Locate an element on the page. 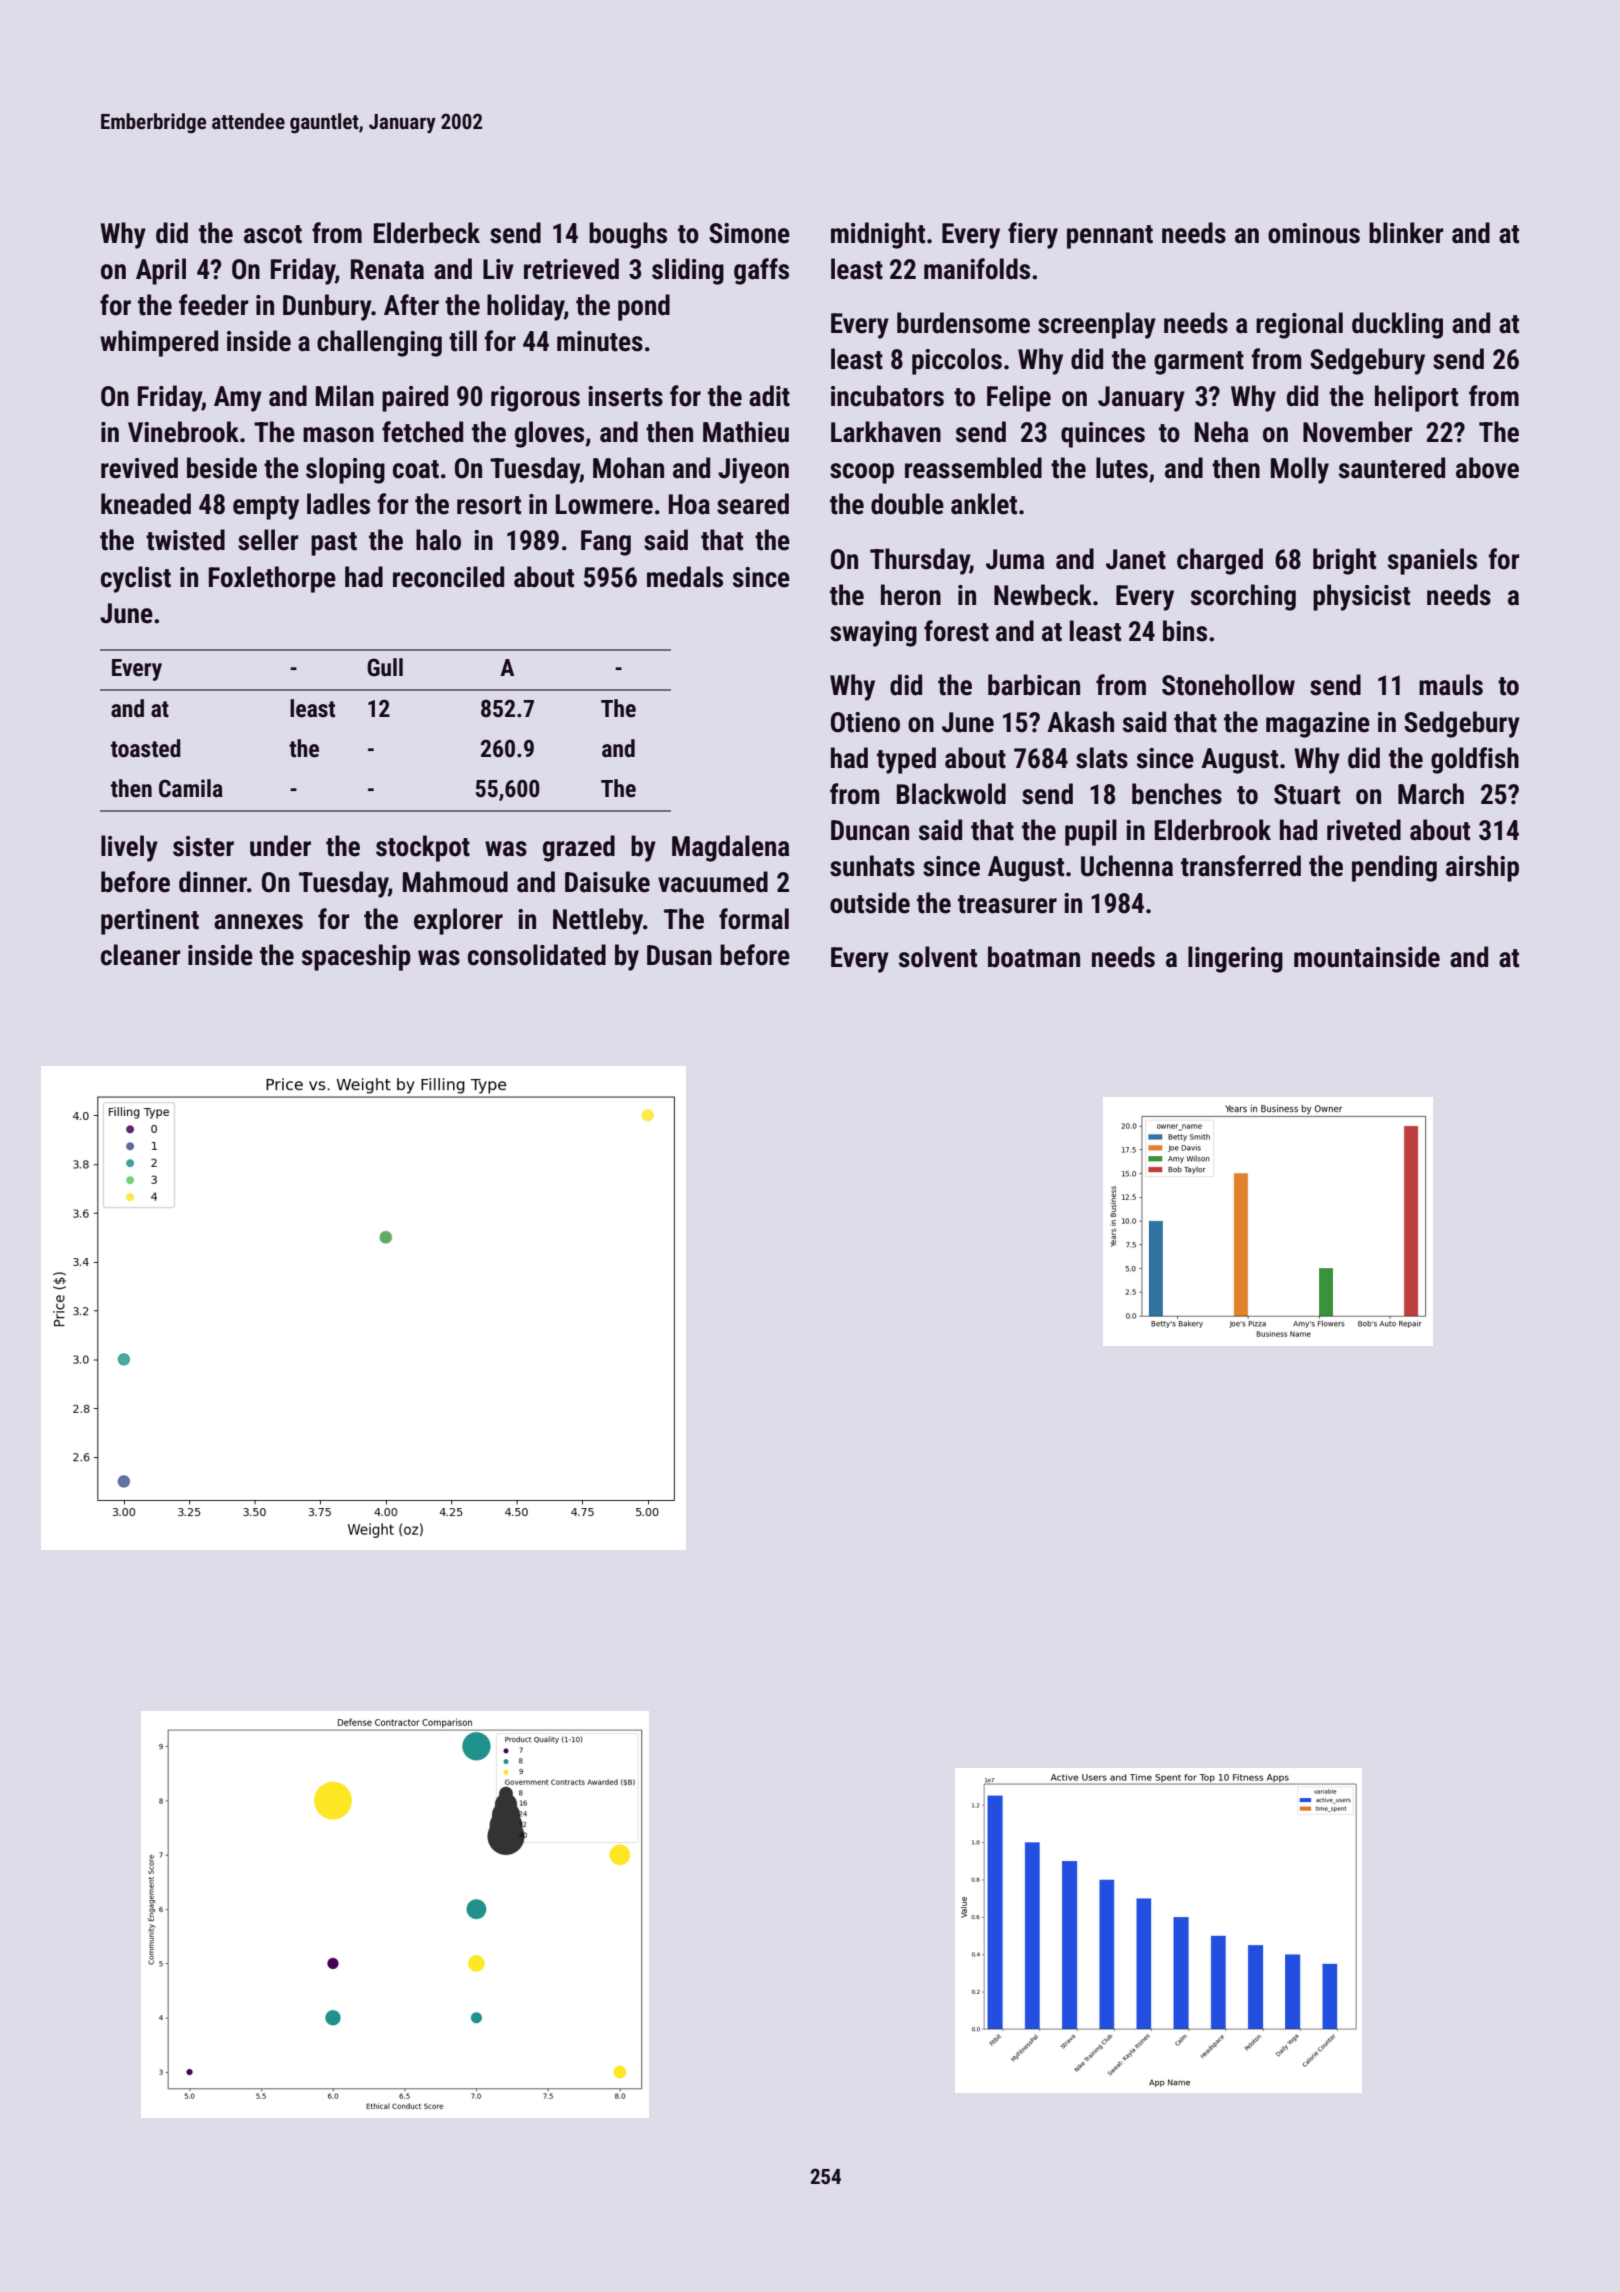  slats is located at coordinates (1102, 758).
